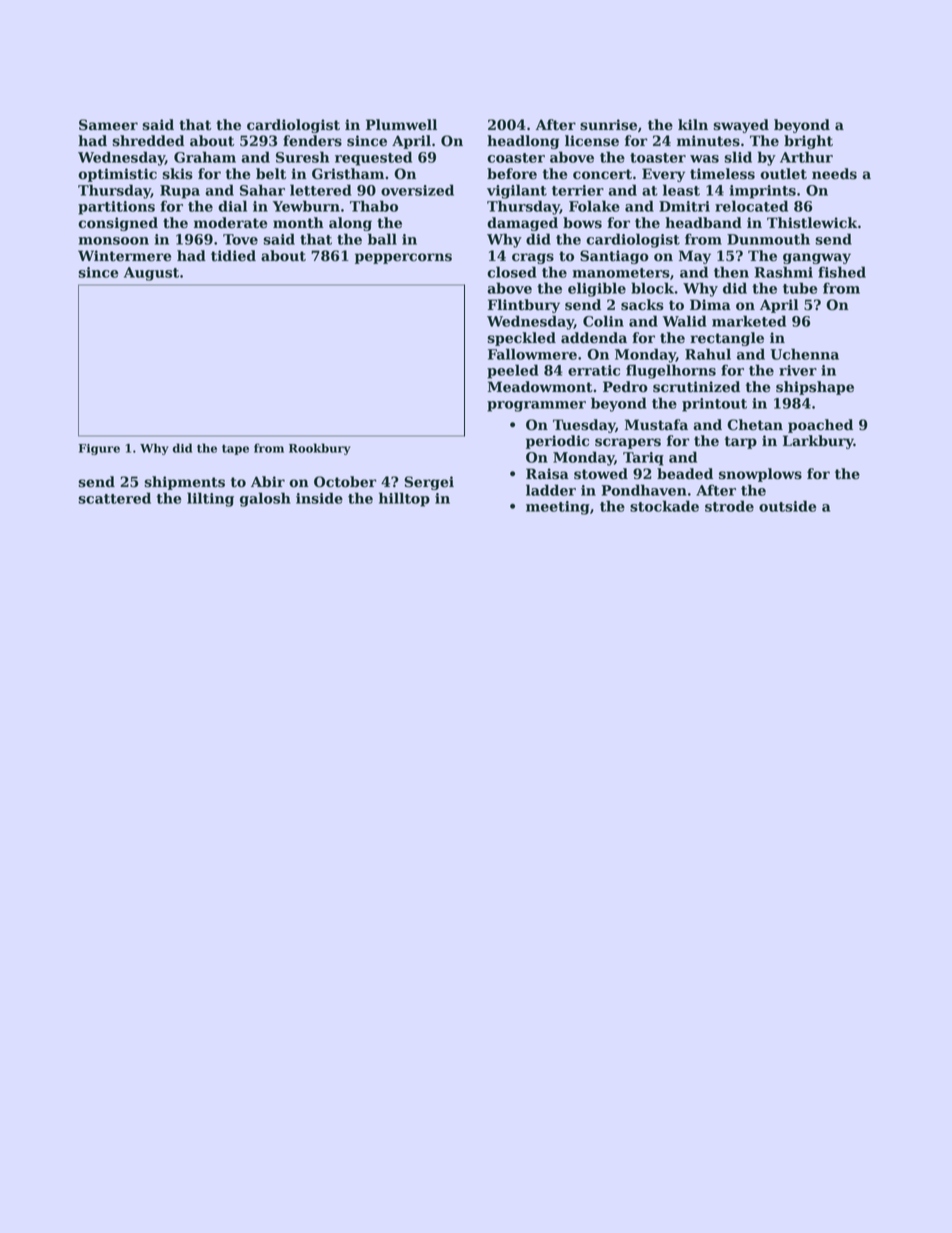  What do you see at coordinates (403, 258) in the image?
I see `peppercorns` at bounding box center [403, 258].
